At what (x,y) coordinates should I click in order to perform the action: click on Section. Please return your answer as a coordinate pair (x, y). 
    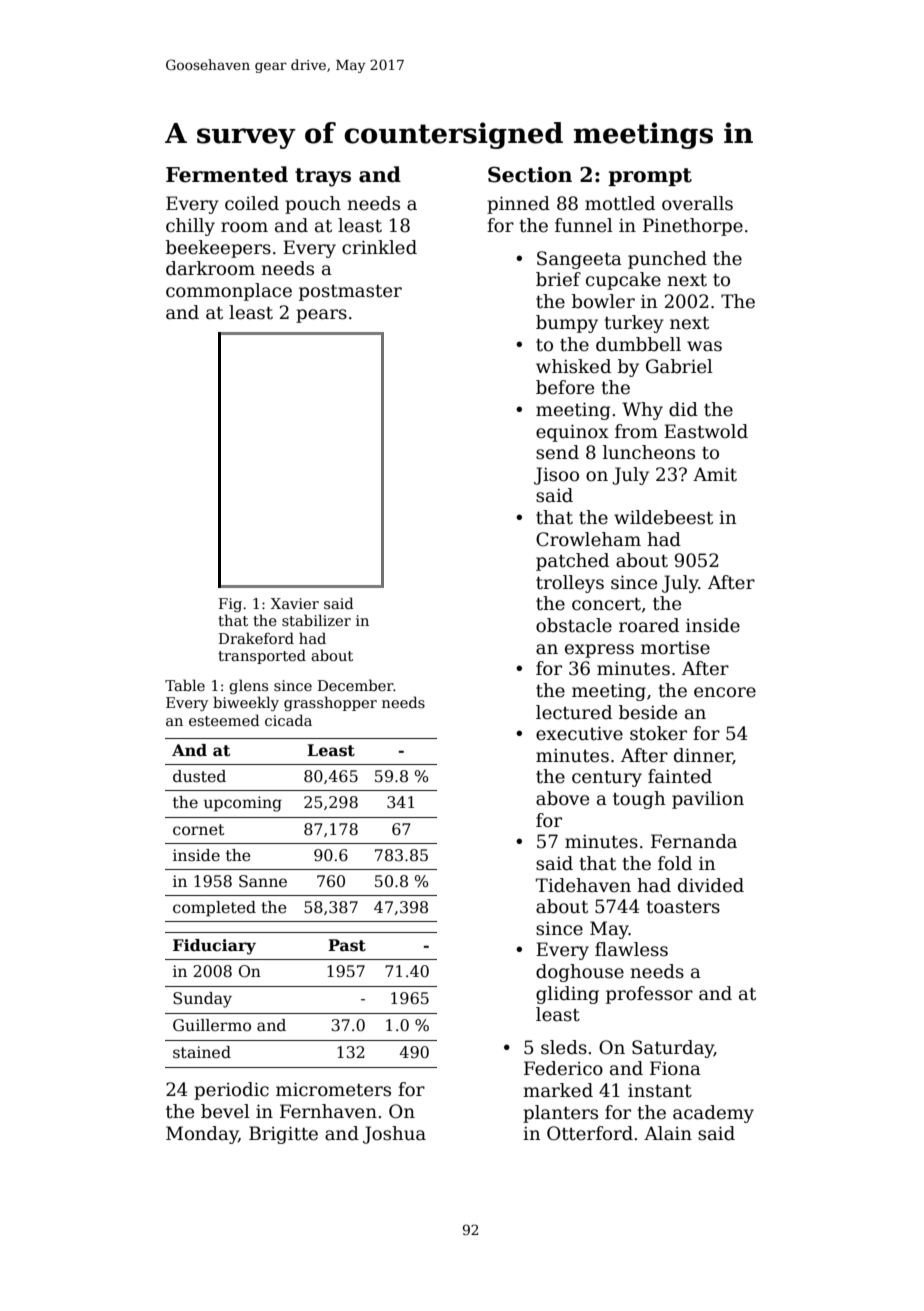
    Looking at the image, I should click on (530, 174).
